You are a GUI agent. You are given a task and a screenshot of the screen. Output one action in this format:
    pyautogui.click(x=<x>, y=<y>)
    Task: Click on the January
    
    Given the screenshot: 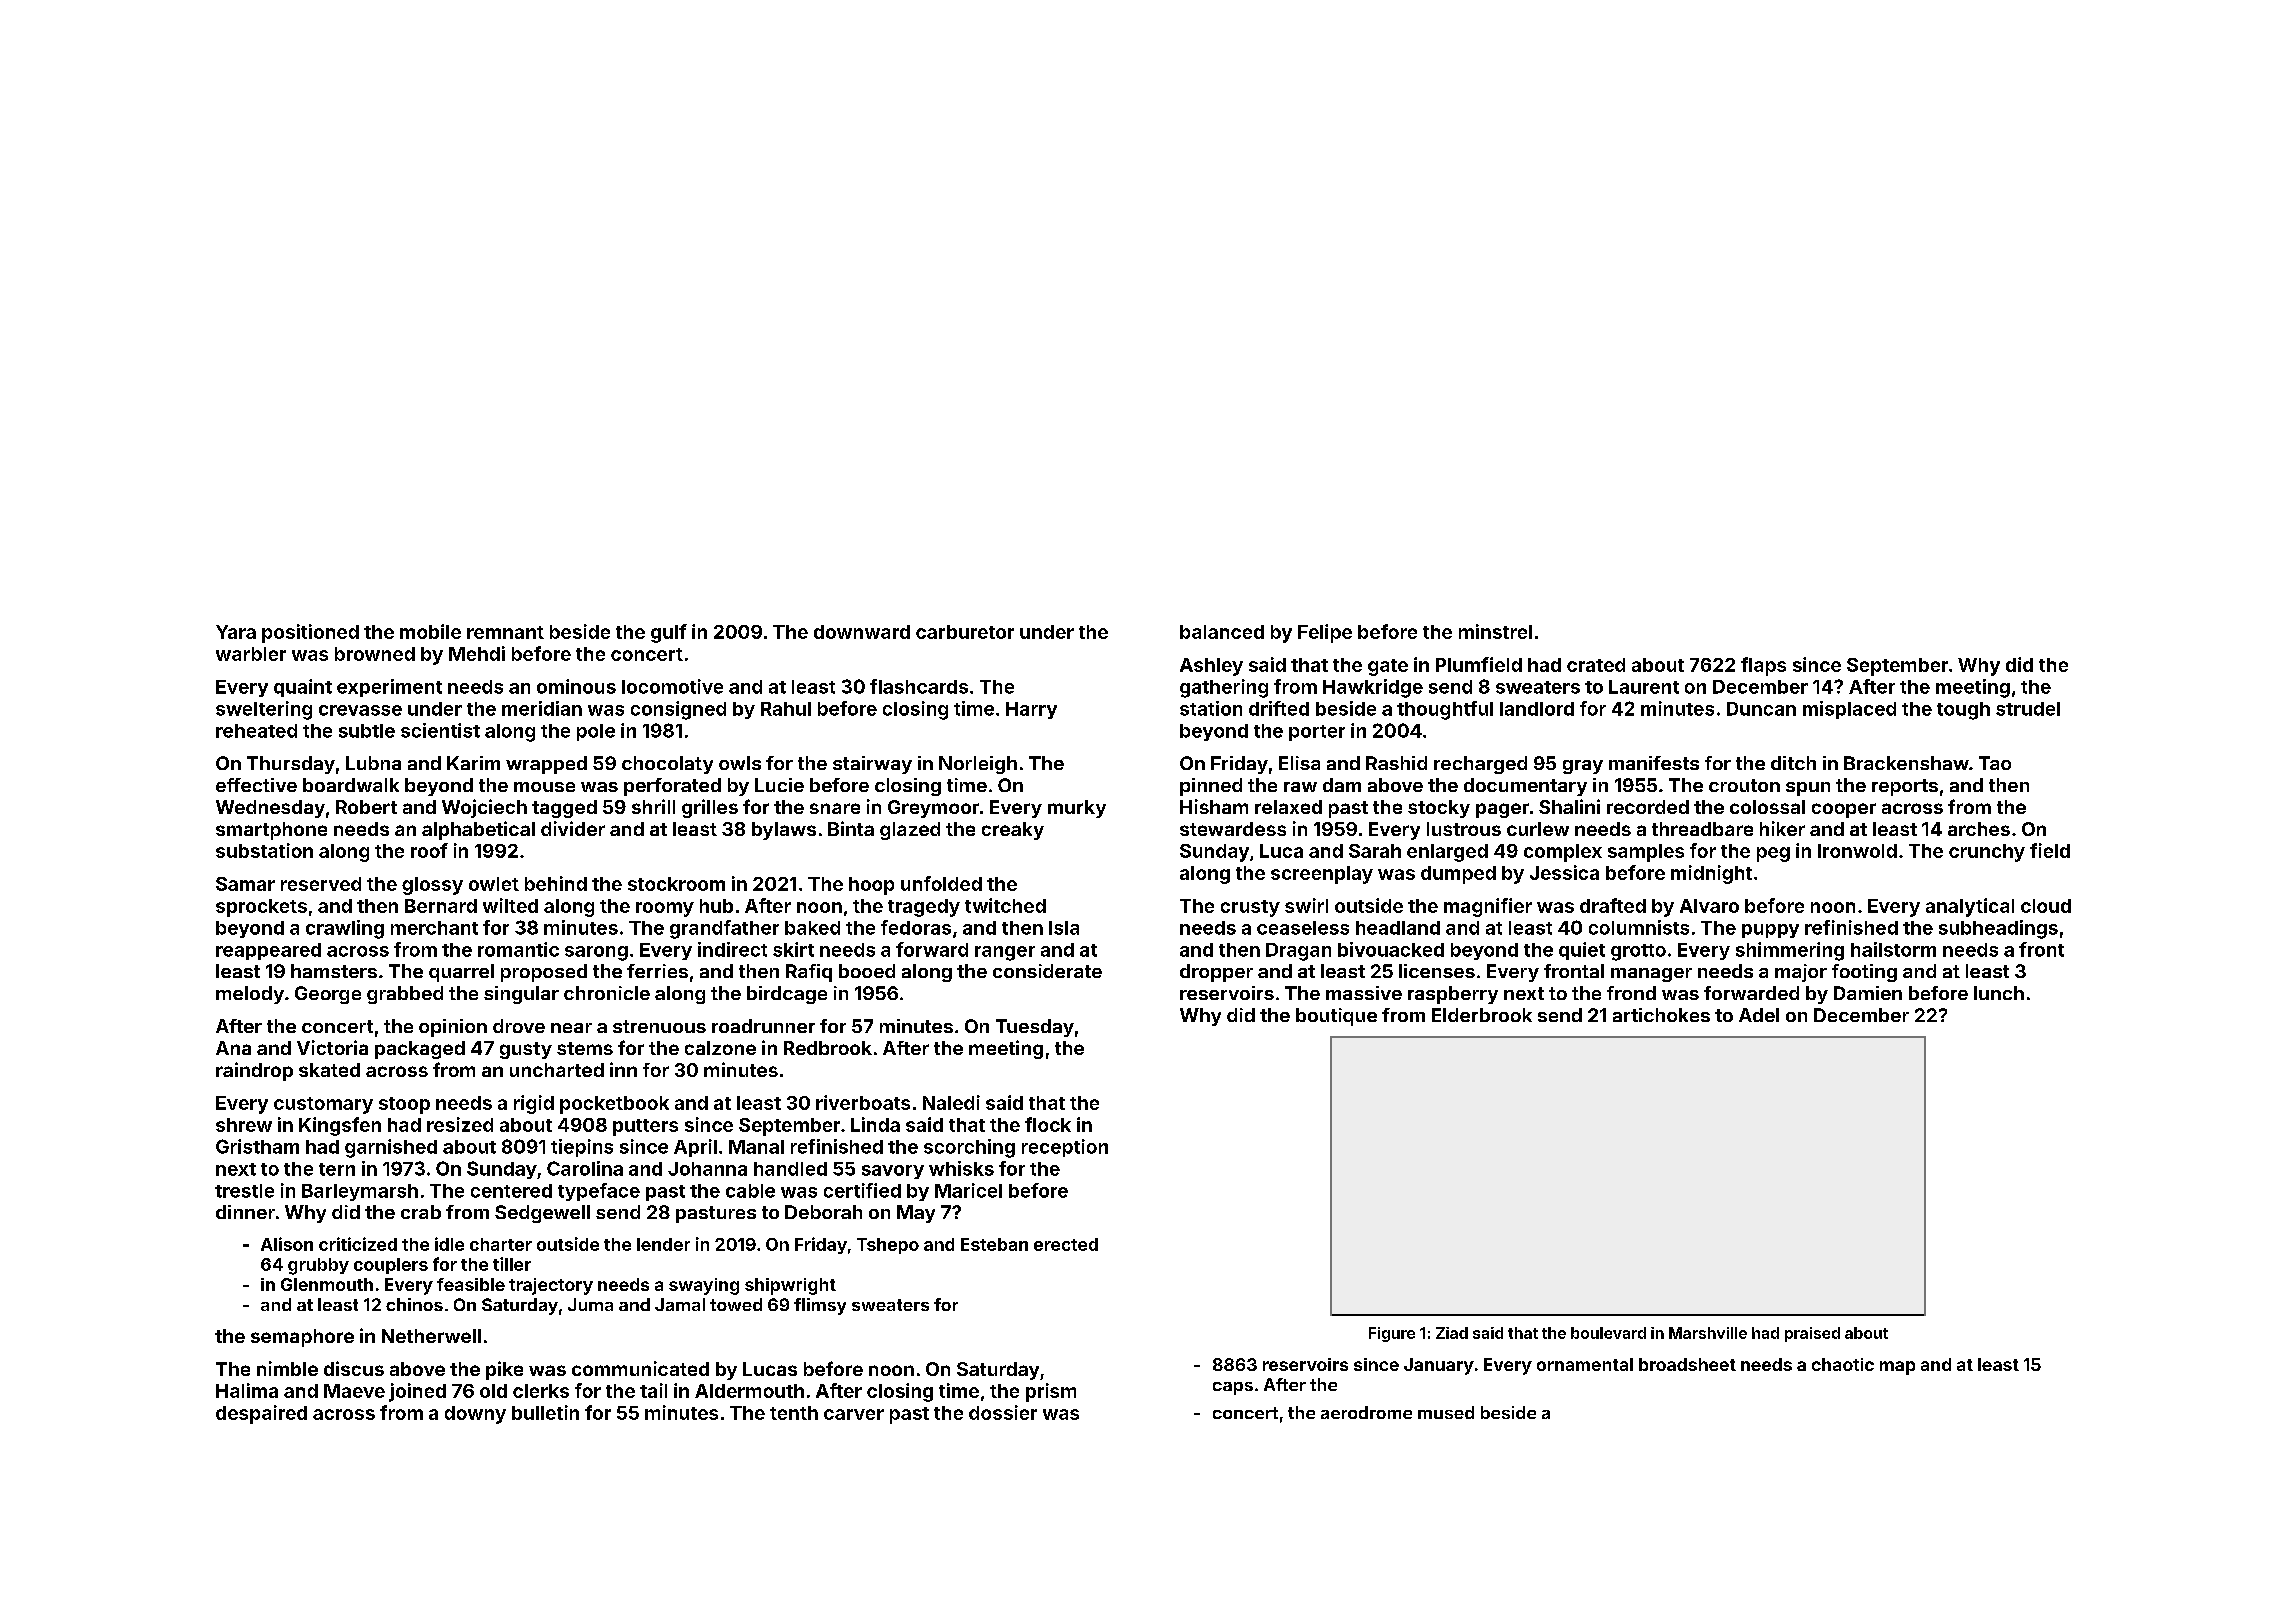 What is the action you would take?
    pyautogui.click(x=1439, y=1366)
